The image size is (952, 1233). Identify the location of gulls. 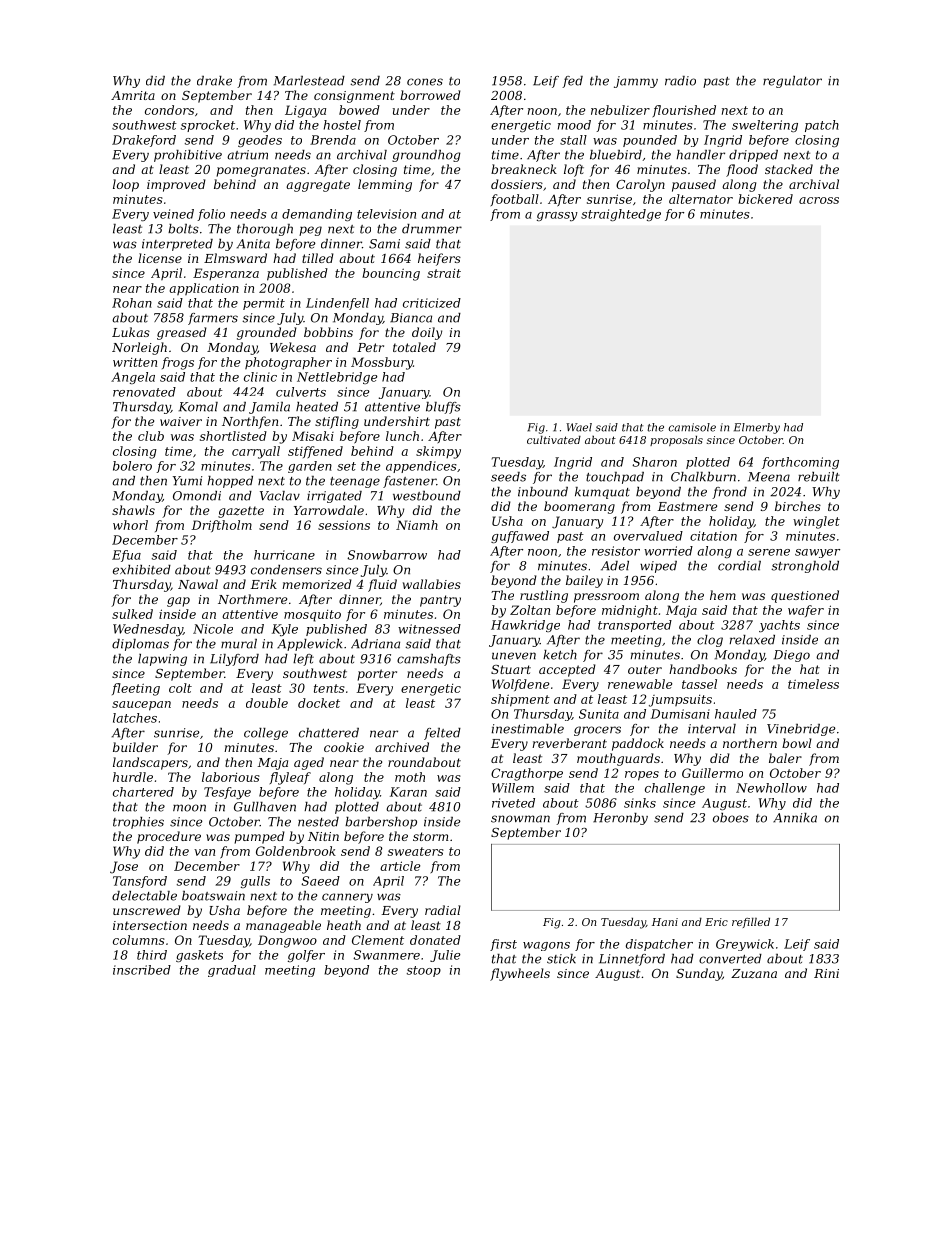
(255, 882).
